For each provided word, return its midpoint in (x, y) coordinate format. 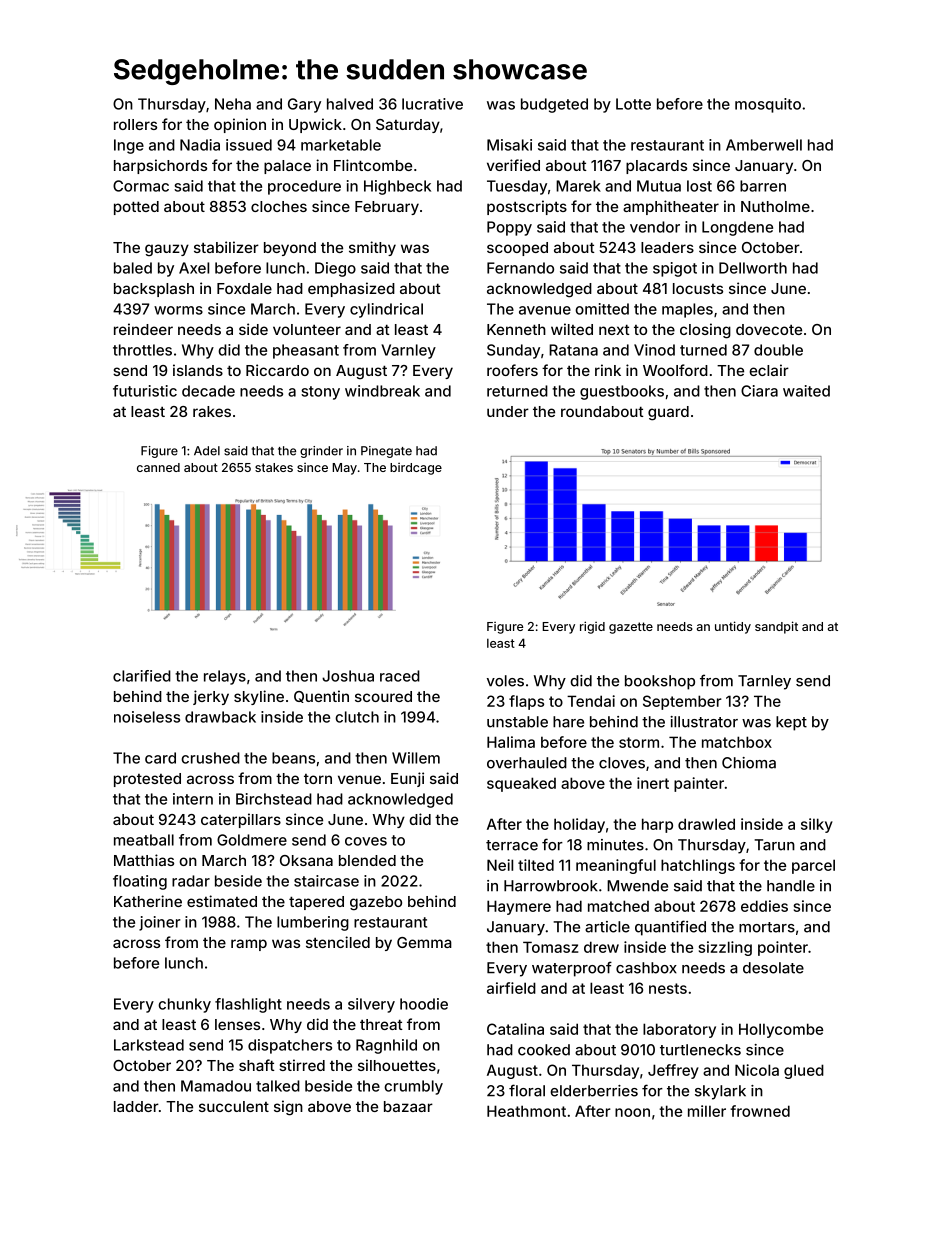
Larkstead (149, 1045)
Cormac (141, 186)
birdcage (416, 469)
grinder (321, 452)
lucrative (432, 104)
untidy (733, 627)
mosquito (768, 105)
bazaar (408, 1106)
